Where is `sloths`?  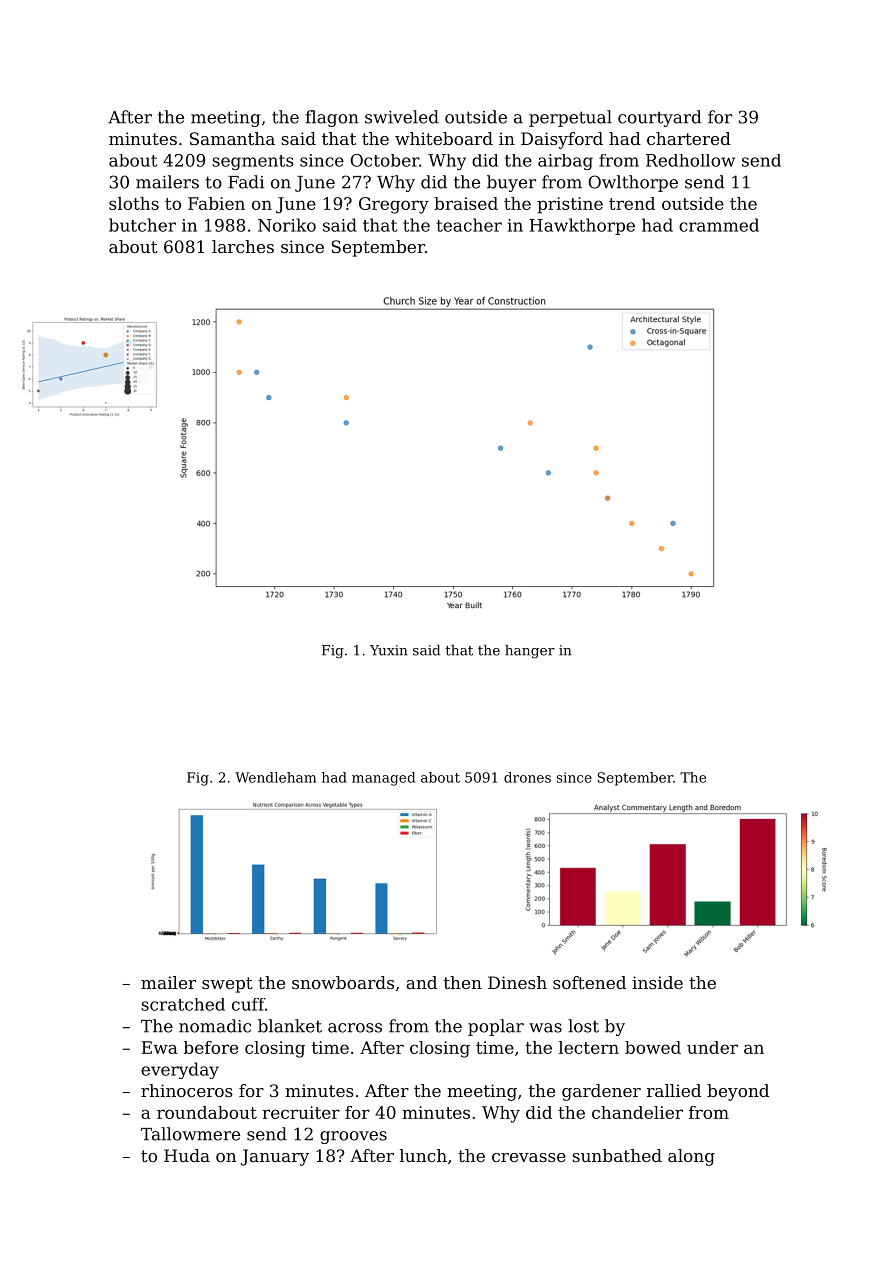
sloths is located at coordinates (134, 203).
